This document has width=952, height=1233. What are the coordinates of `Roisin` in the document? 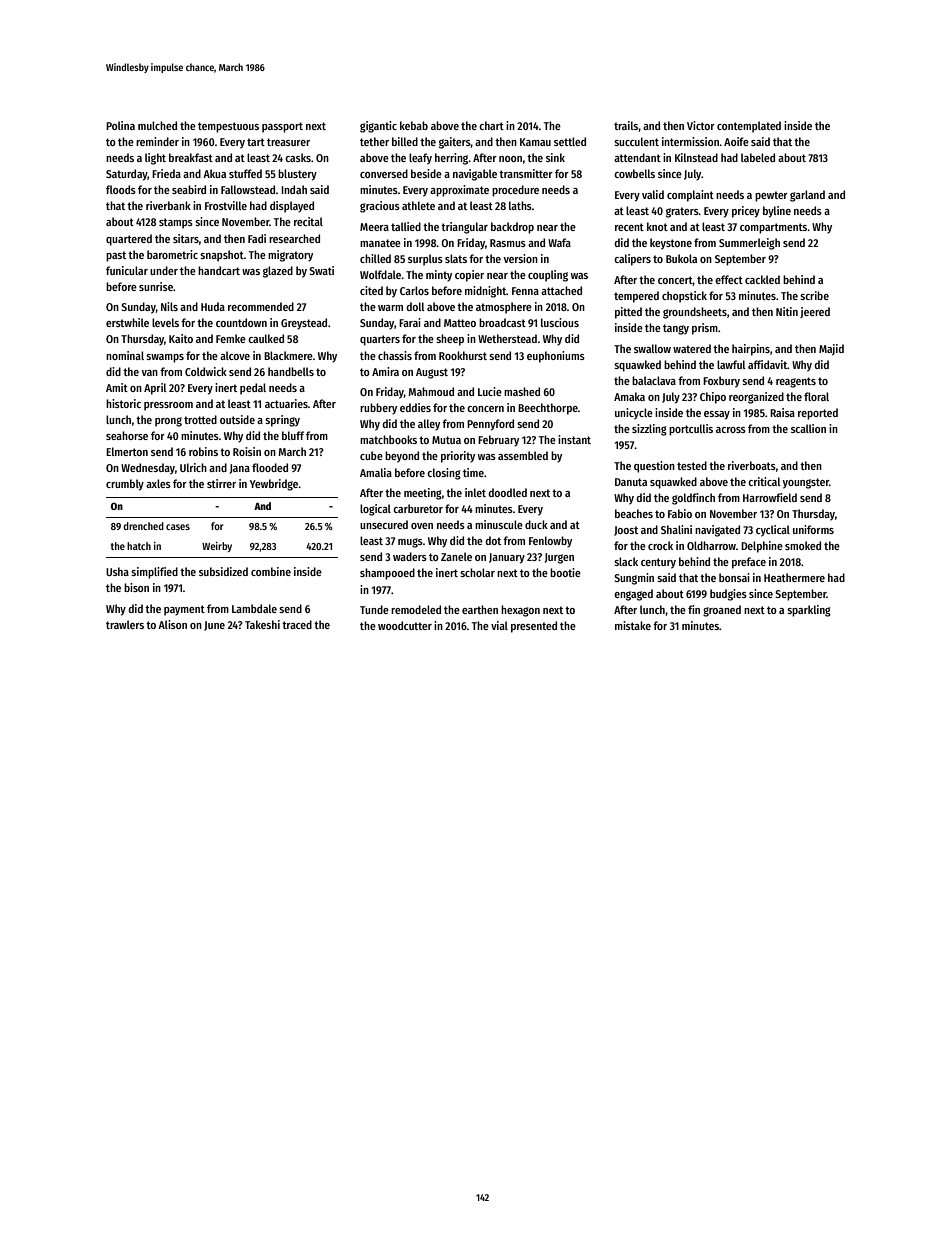 It's located at (247, 451).
